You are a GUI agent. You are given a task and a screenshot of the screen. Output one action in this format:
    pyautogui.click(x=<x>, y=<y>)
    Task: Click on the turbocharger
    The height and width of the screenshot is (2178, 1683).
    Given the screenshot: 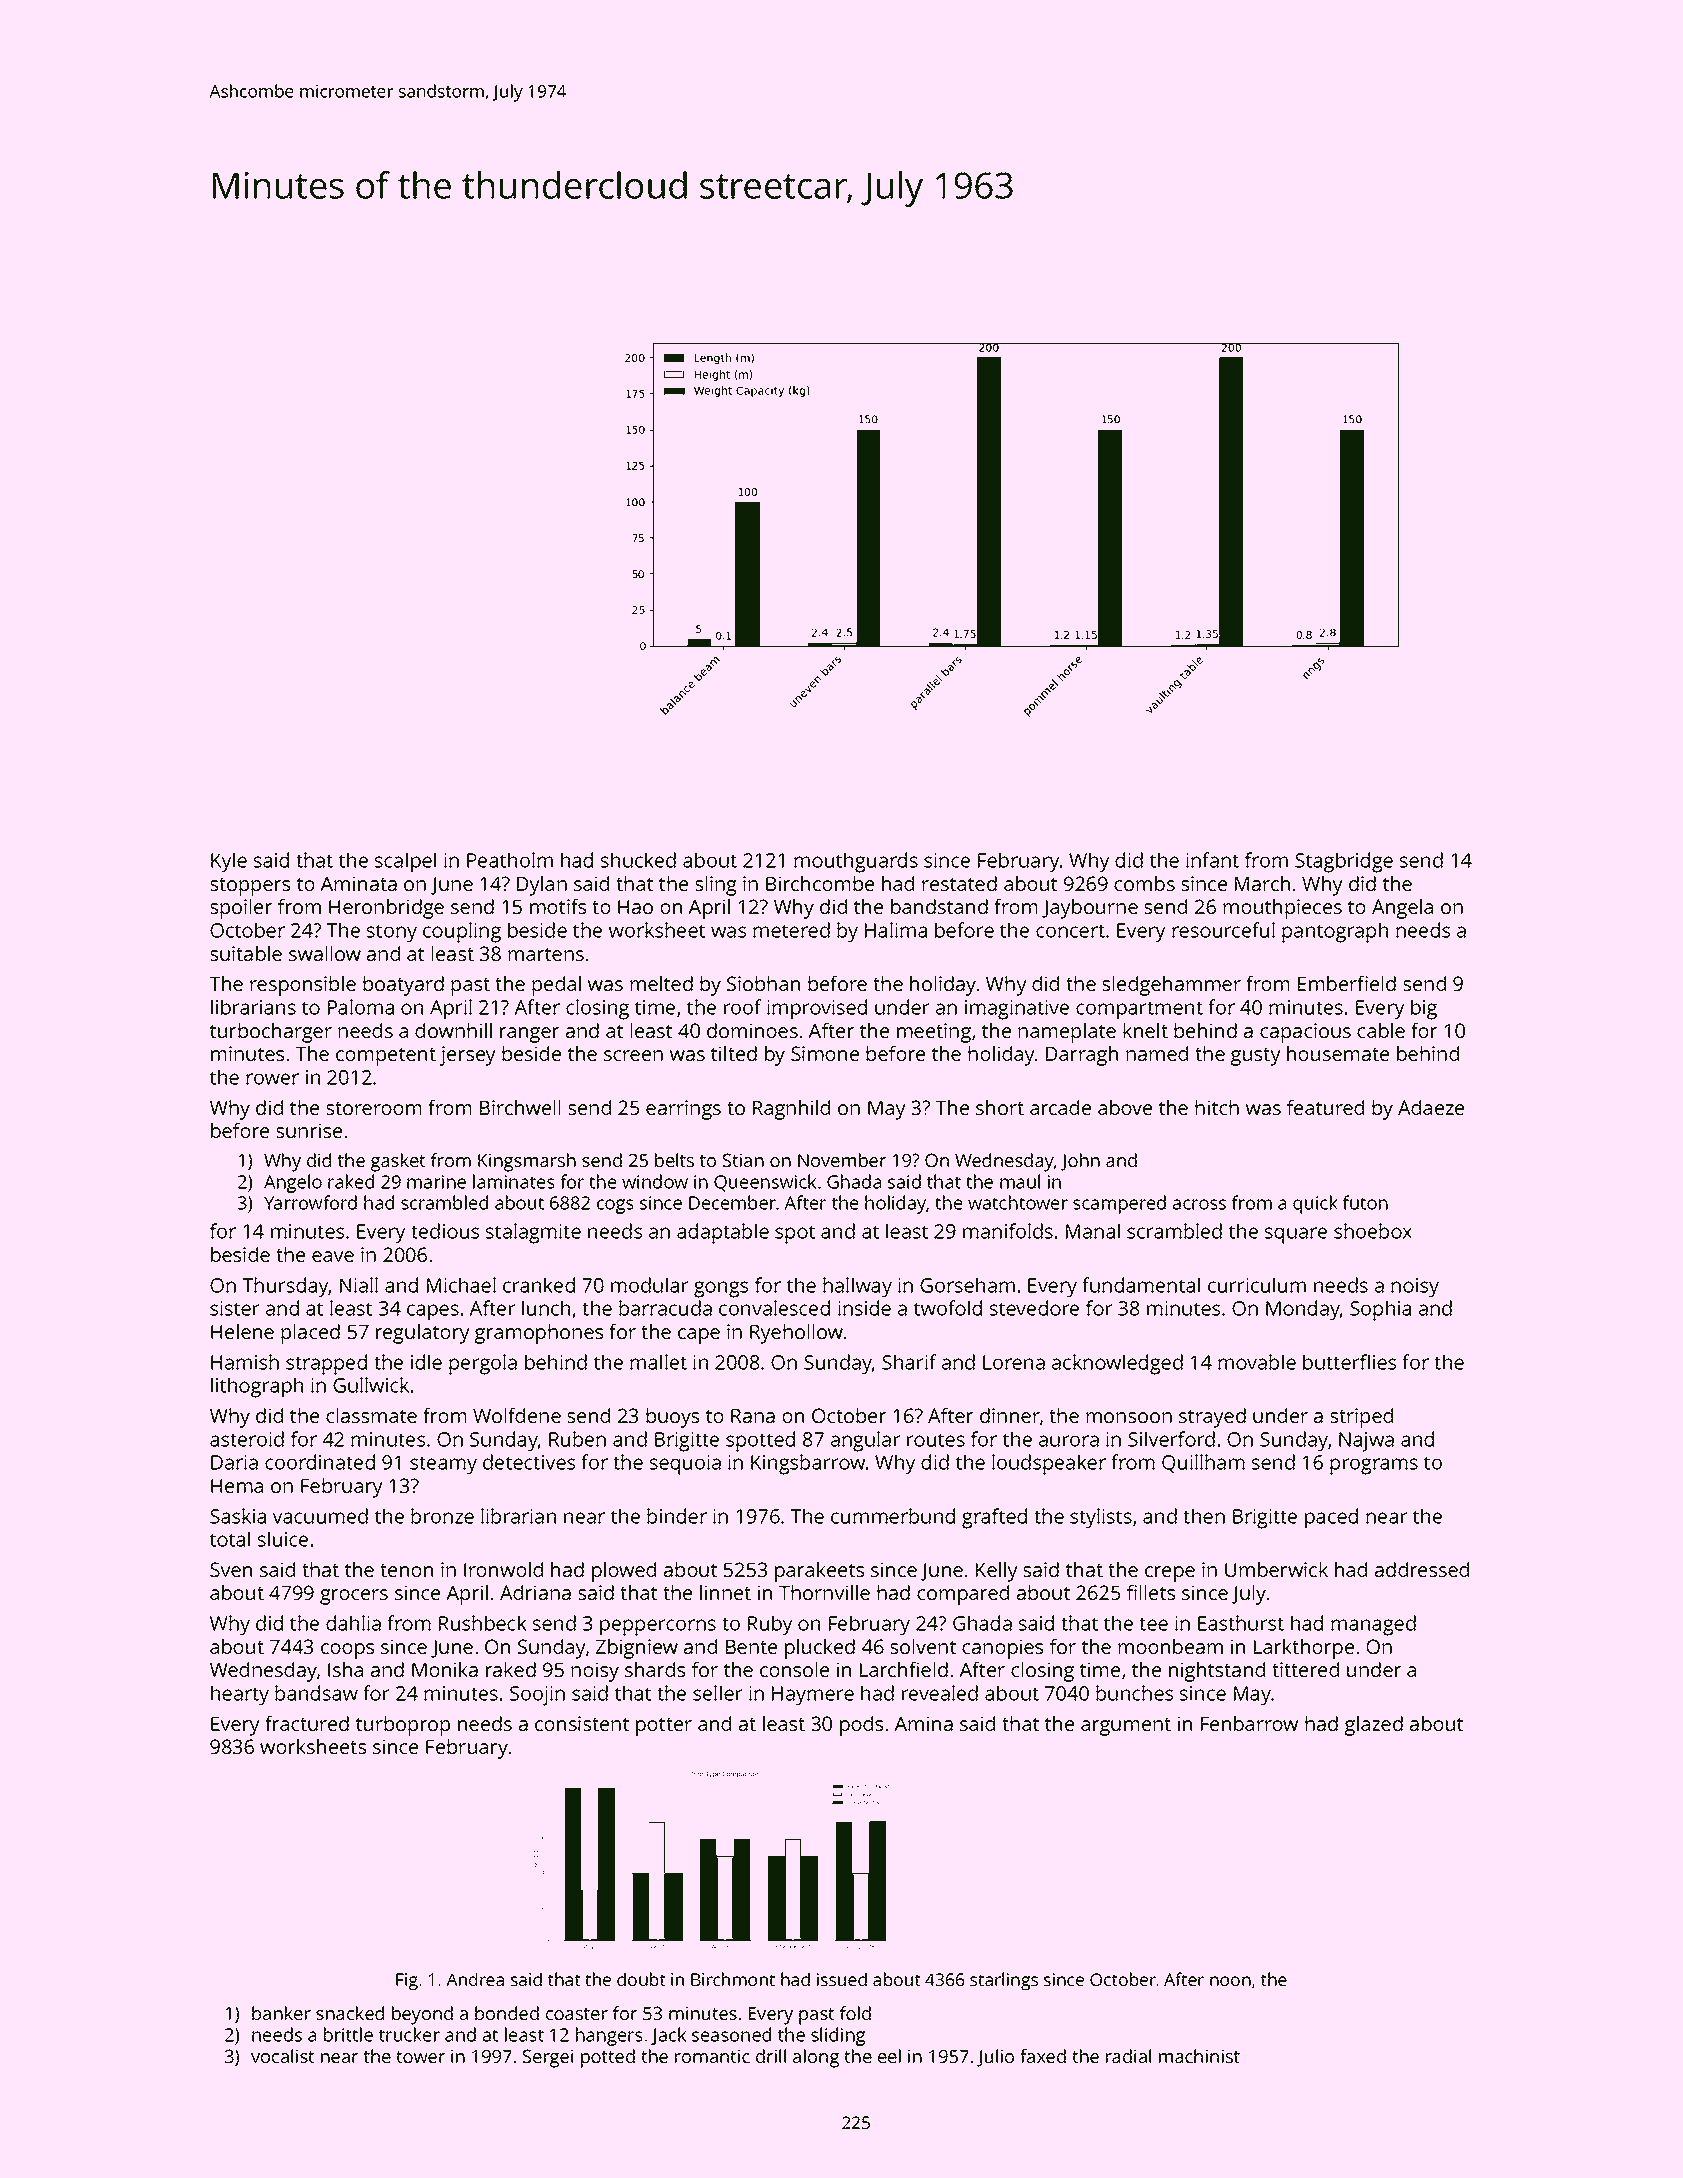 What is the action you would take?
    pyautogui.click(x=271, y=1033)
